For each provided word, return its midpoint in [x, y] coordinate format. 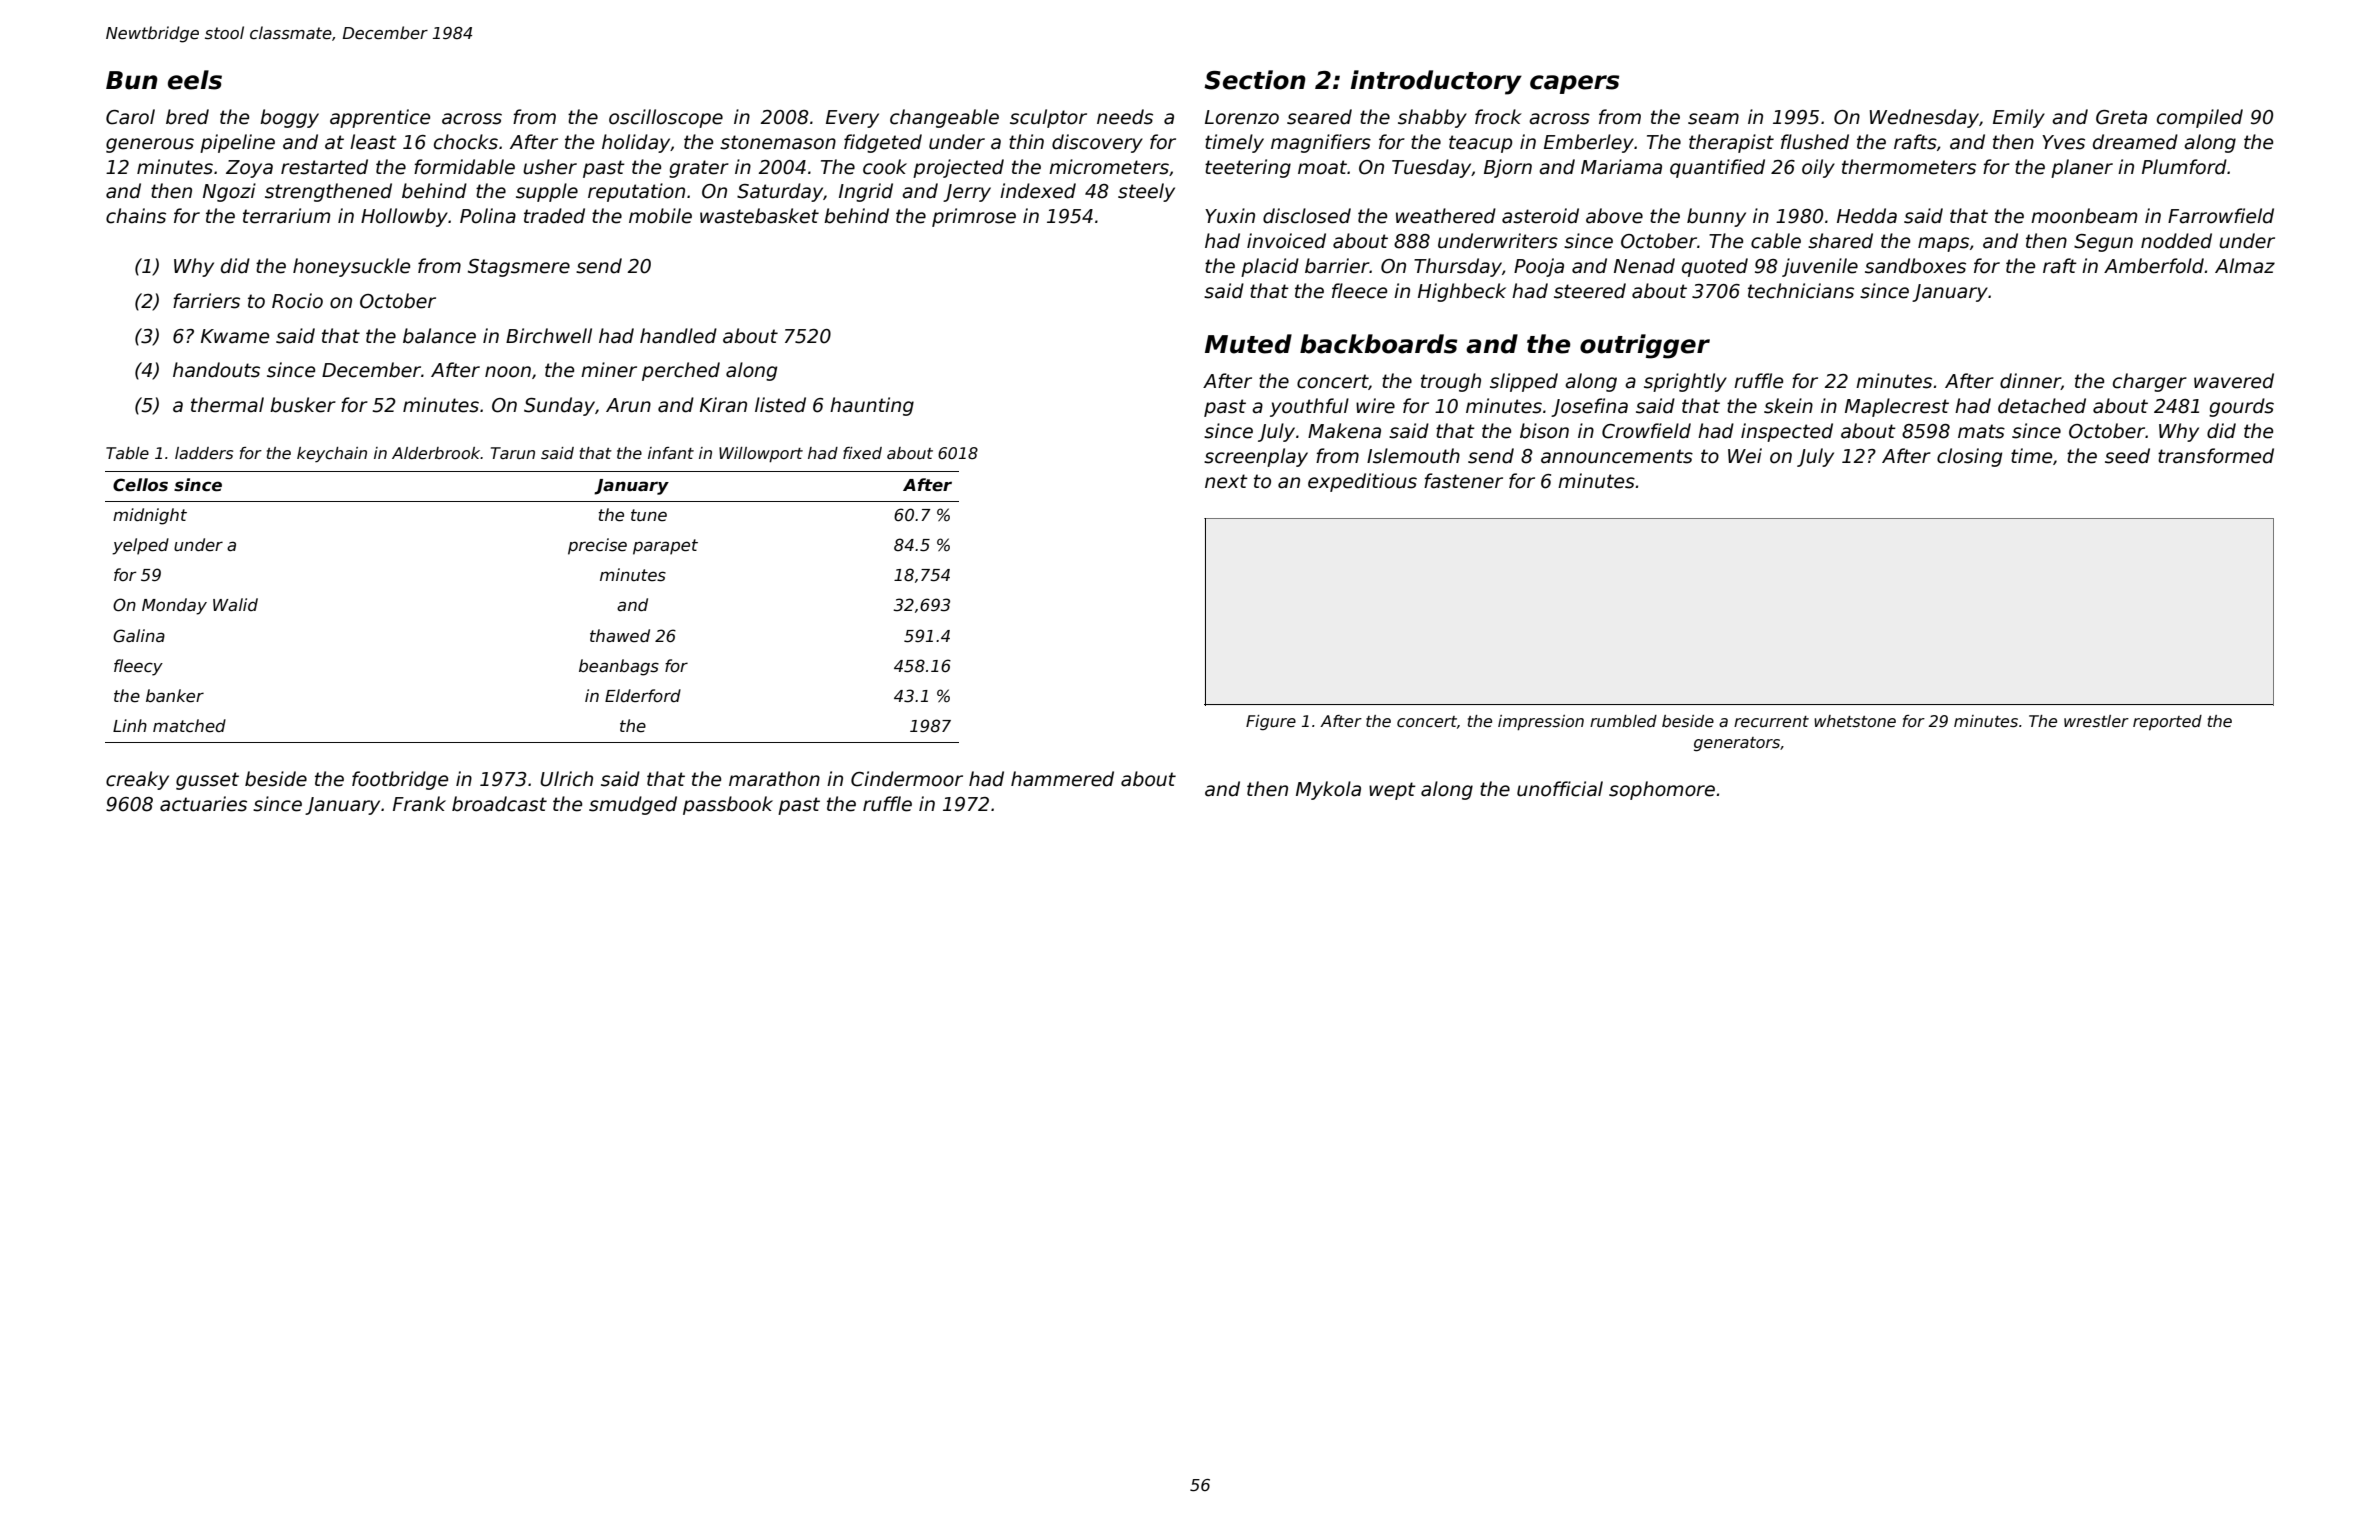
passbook [728, 805]
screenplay [1256, 457]
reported [2167, 722]
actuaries [203, 804]
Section [1255, 80]
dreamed [2135, 142]
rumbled [1623, 721]
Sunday [559, 406]
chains [136, 216]
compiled [2200, 118]
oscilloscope [666, 118]
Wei [1745, 456]
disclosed [1307, 216]
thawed [620, 635]
